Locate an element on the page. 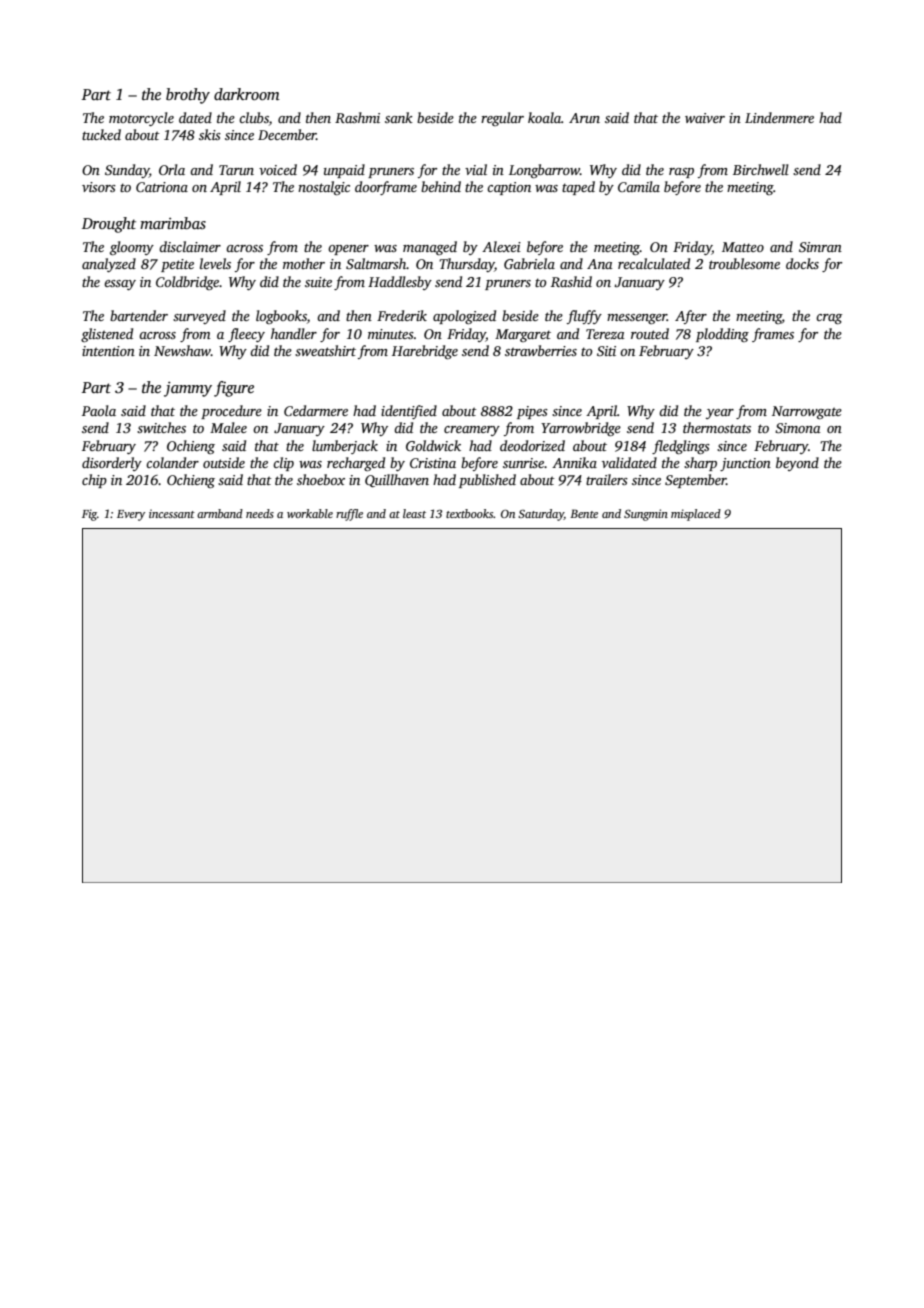 This document has height=1308, width=924. glistened is located at coordinates (107, 335).
